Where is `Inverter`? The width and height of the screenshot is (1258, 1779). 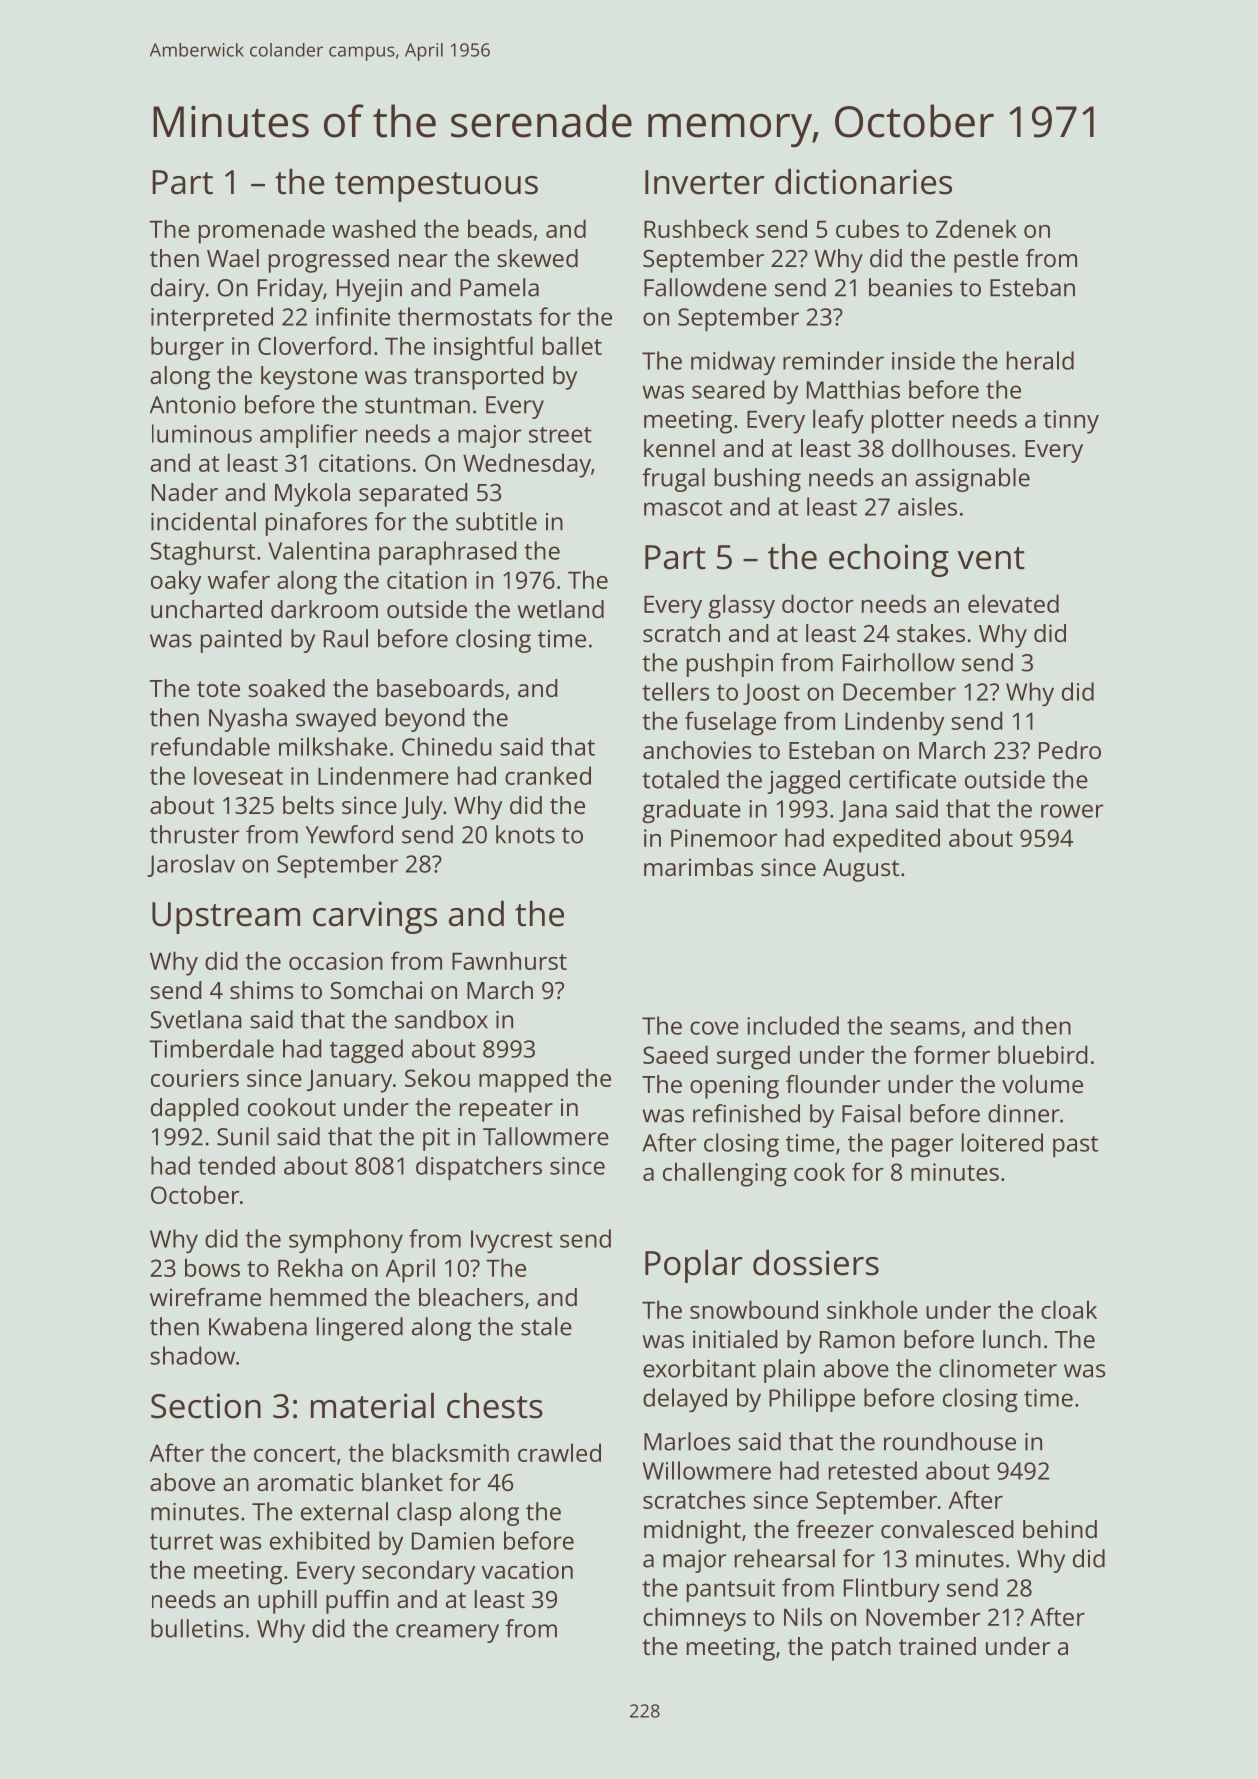 Inverter is located at coordinates (705, 182).
